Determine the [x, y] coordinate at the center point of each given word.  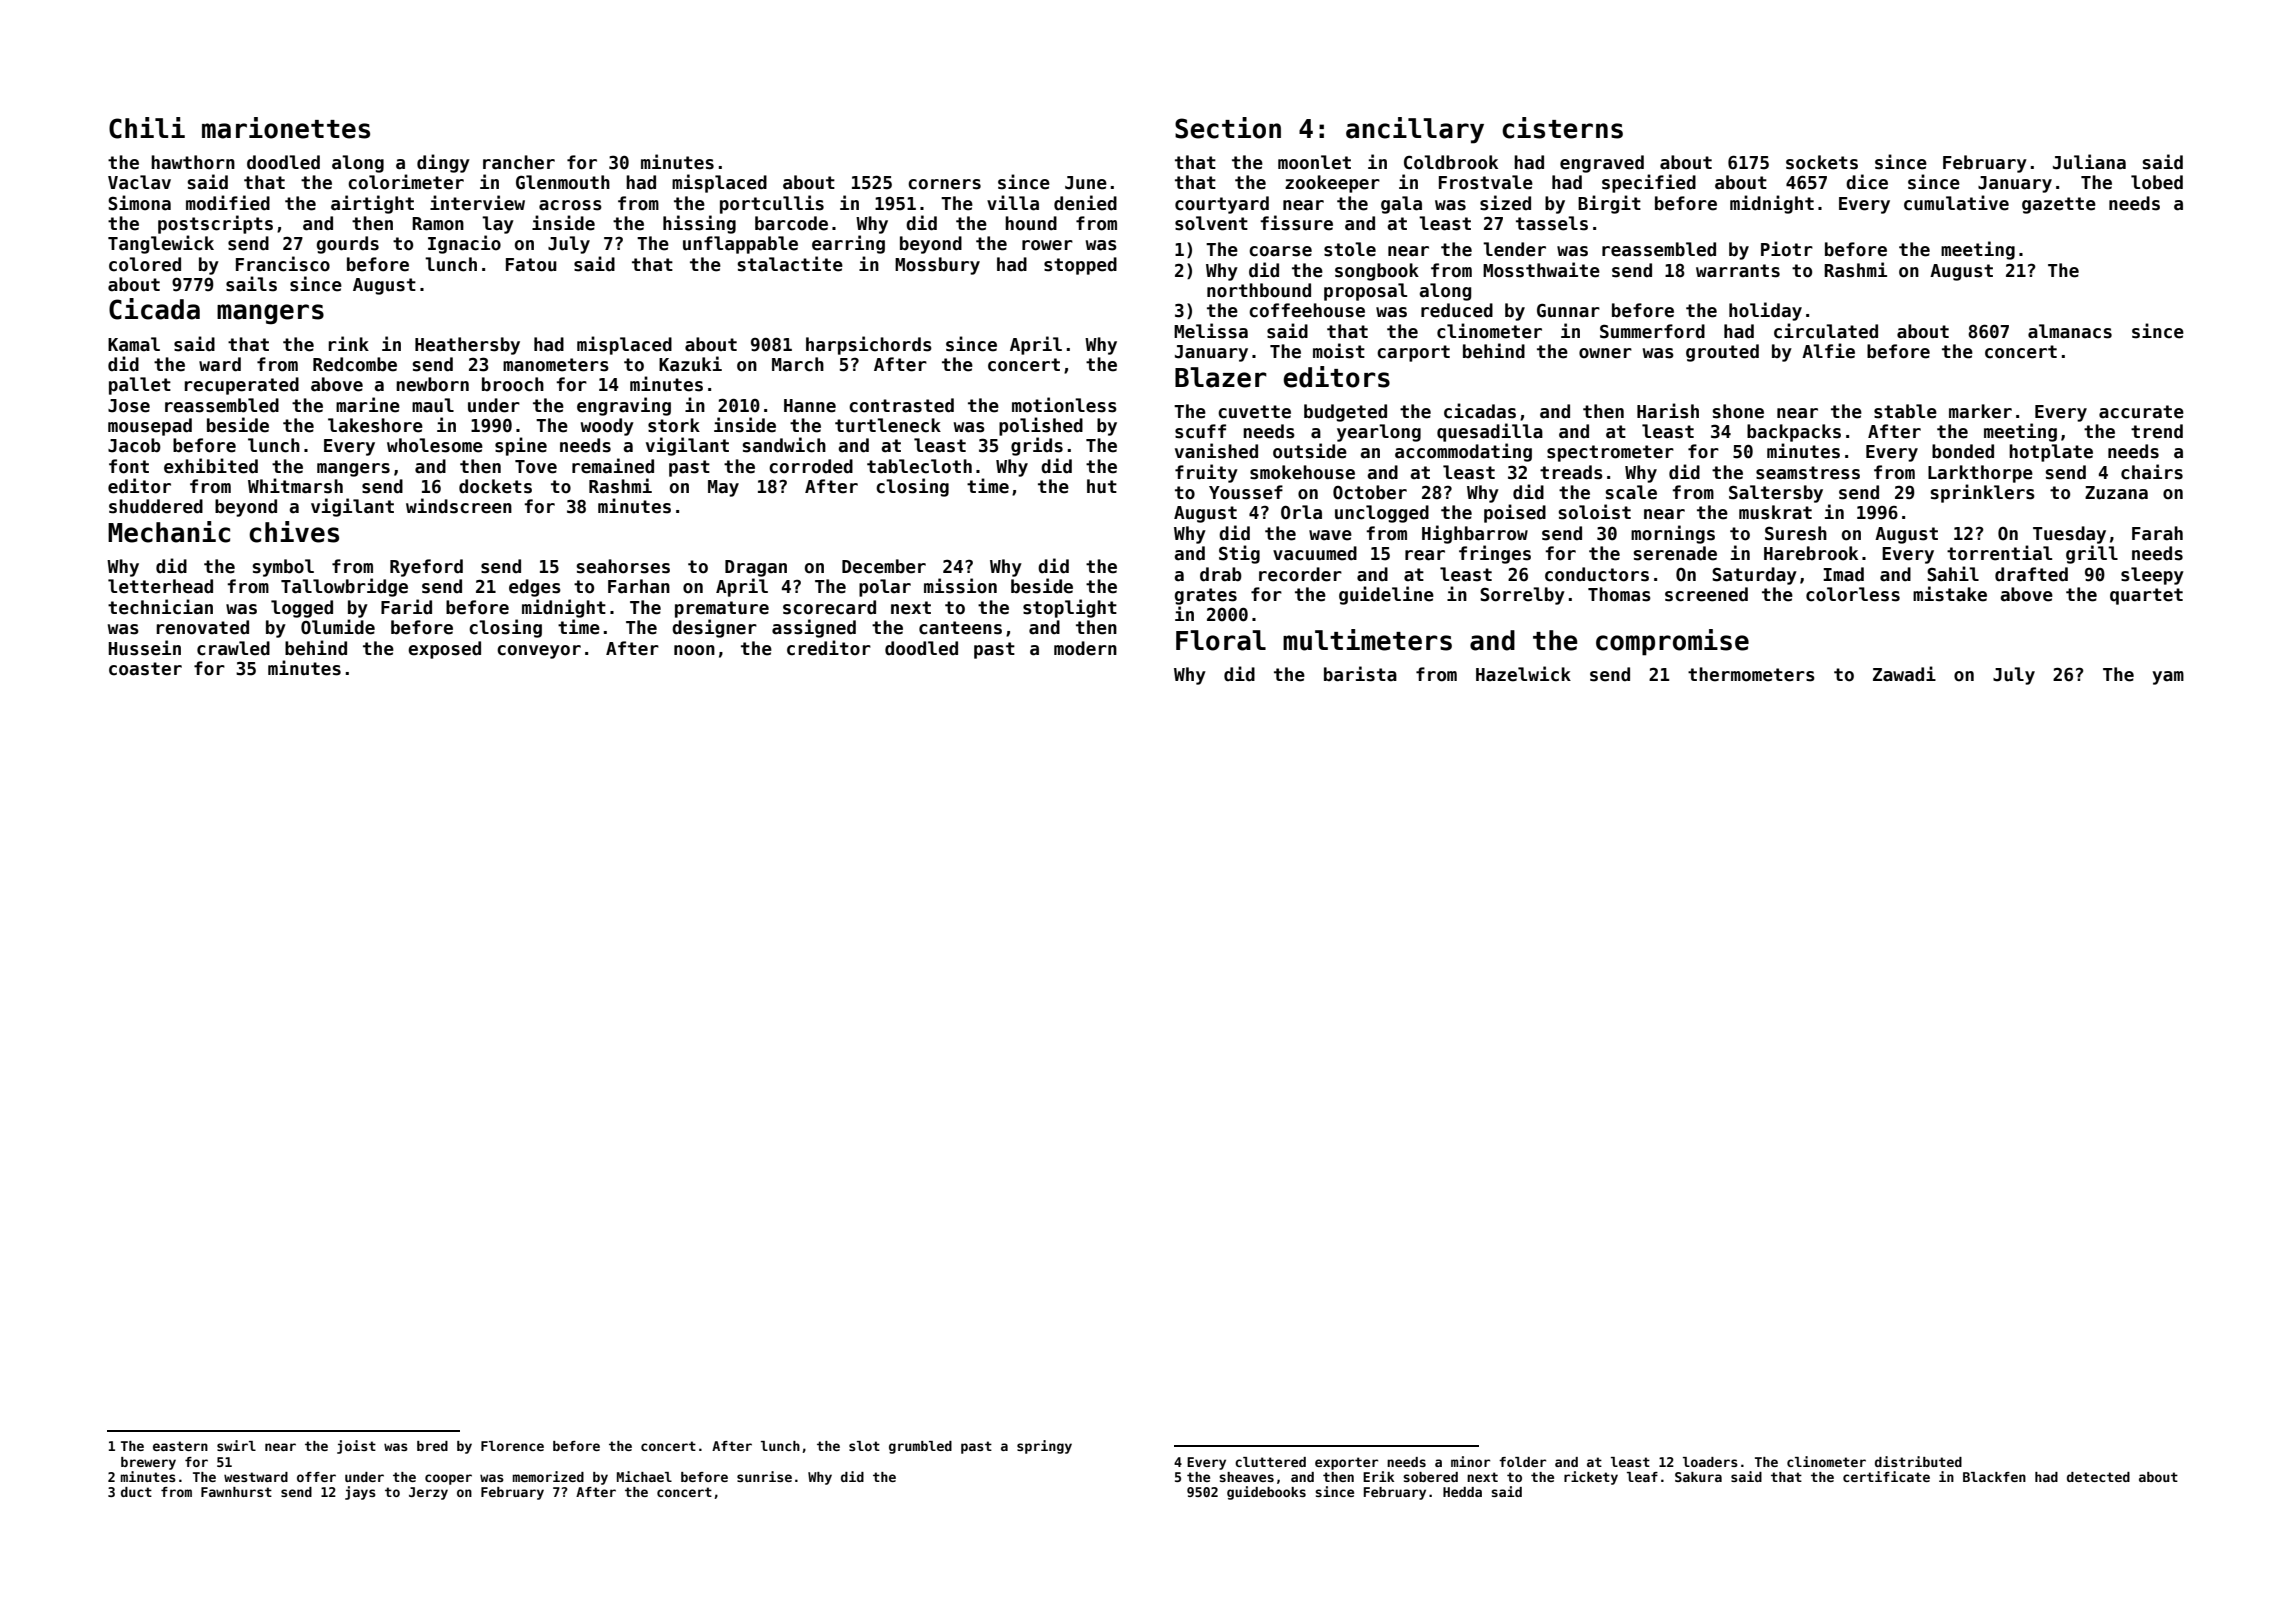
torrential [1999, 553]
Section [1228, 128]
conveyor [539, 652]
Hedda [1462, 1492]
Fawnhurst [236, 1492]
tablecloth [919, 466]
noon [694, 650]
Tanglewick [161, 244]
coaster [145, 669]
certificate [1886, 1476]
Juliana [2089, 162]
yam [2168, 678]
